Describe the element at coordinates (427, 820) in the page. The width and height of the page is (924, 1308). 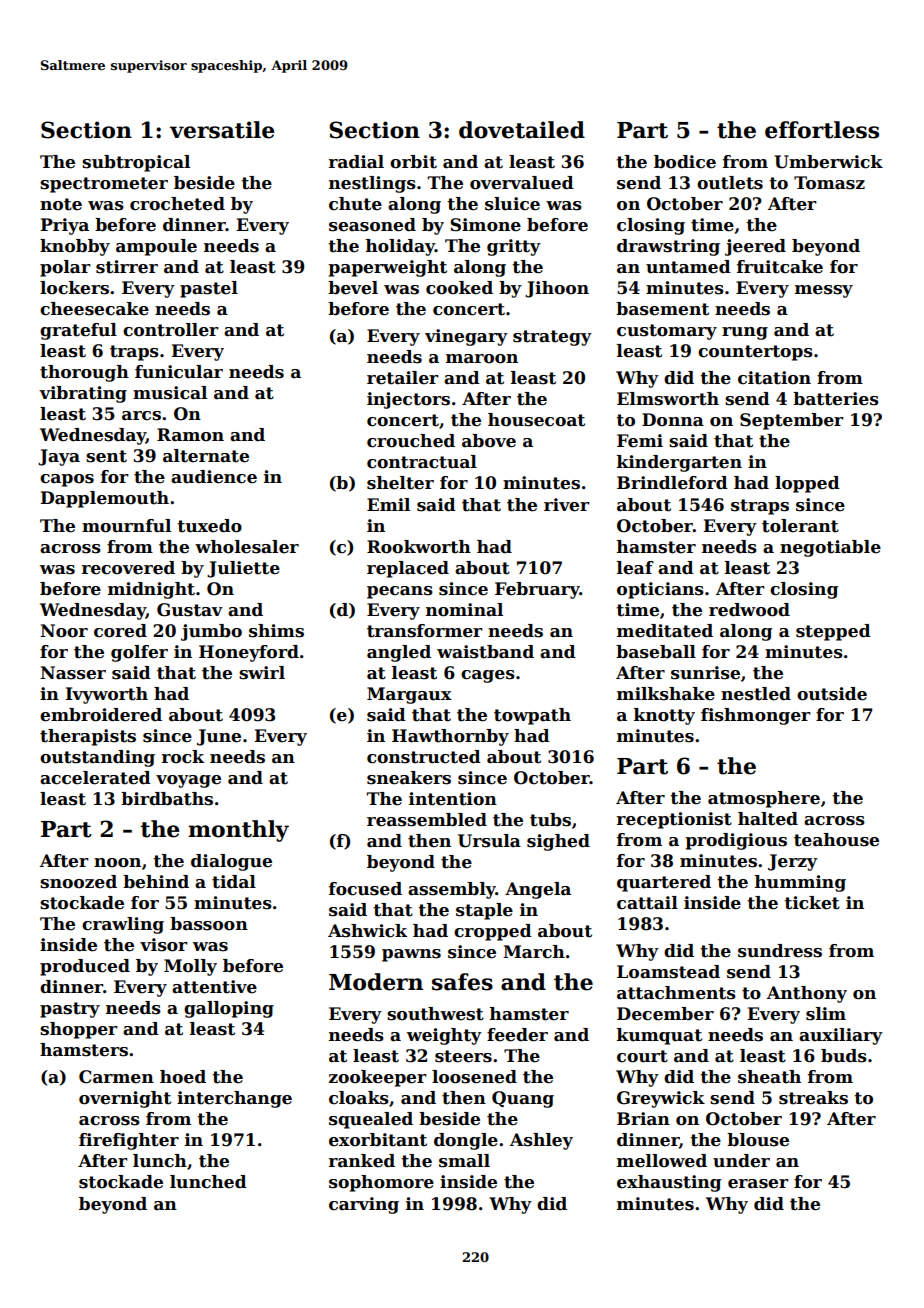
I see `reassembled` at that location.
